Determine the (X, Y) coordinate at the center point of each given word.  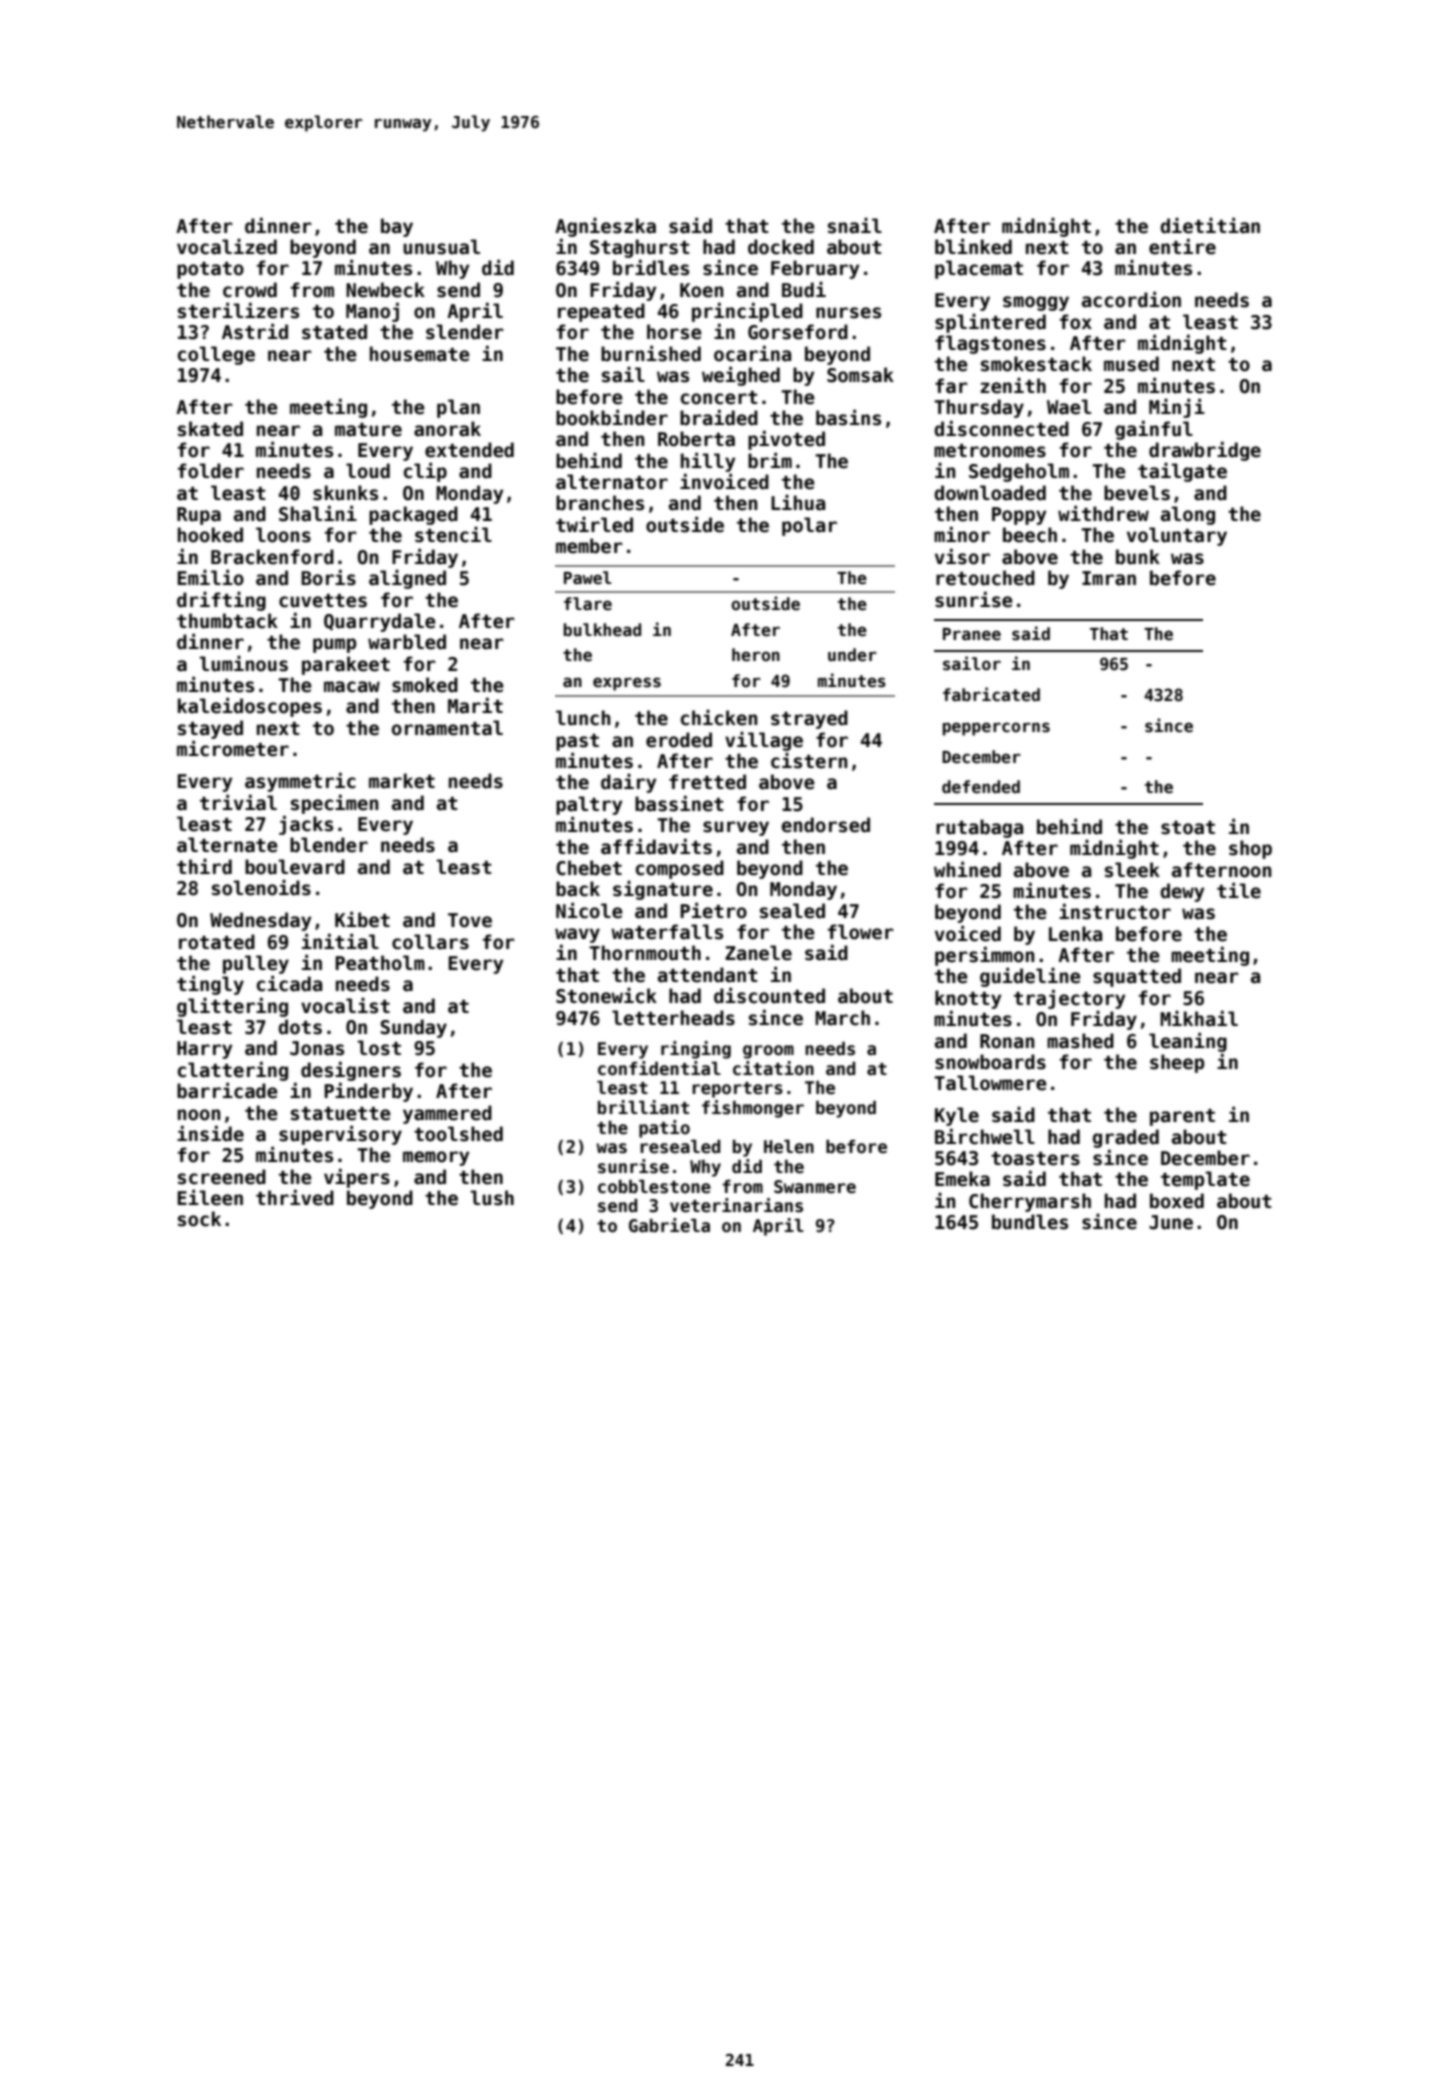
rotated (217, 942)
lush (492, 1198)
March (842, 1018)
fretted (707, 782)
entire (1182, 246)
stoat (1188, 828)
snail (855, 225)
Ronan (1007, 1041)
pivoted (786, 440)
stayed (210, 729)
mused (1131, 364)
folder (211, 471)
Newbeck (385, 290)
